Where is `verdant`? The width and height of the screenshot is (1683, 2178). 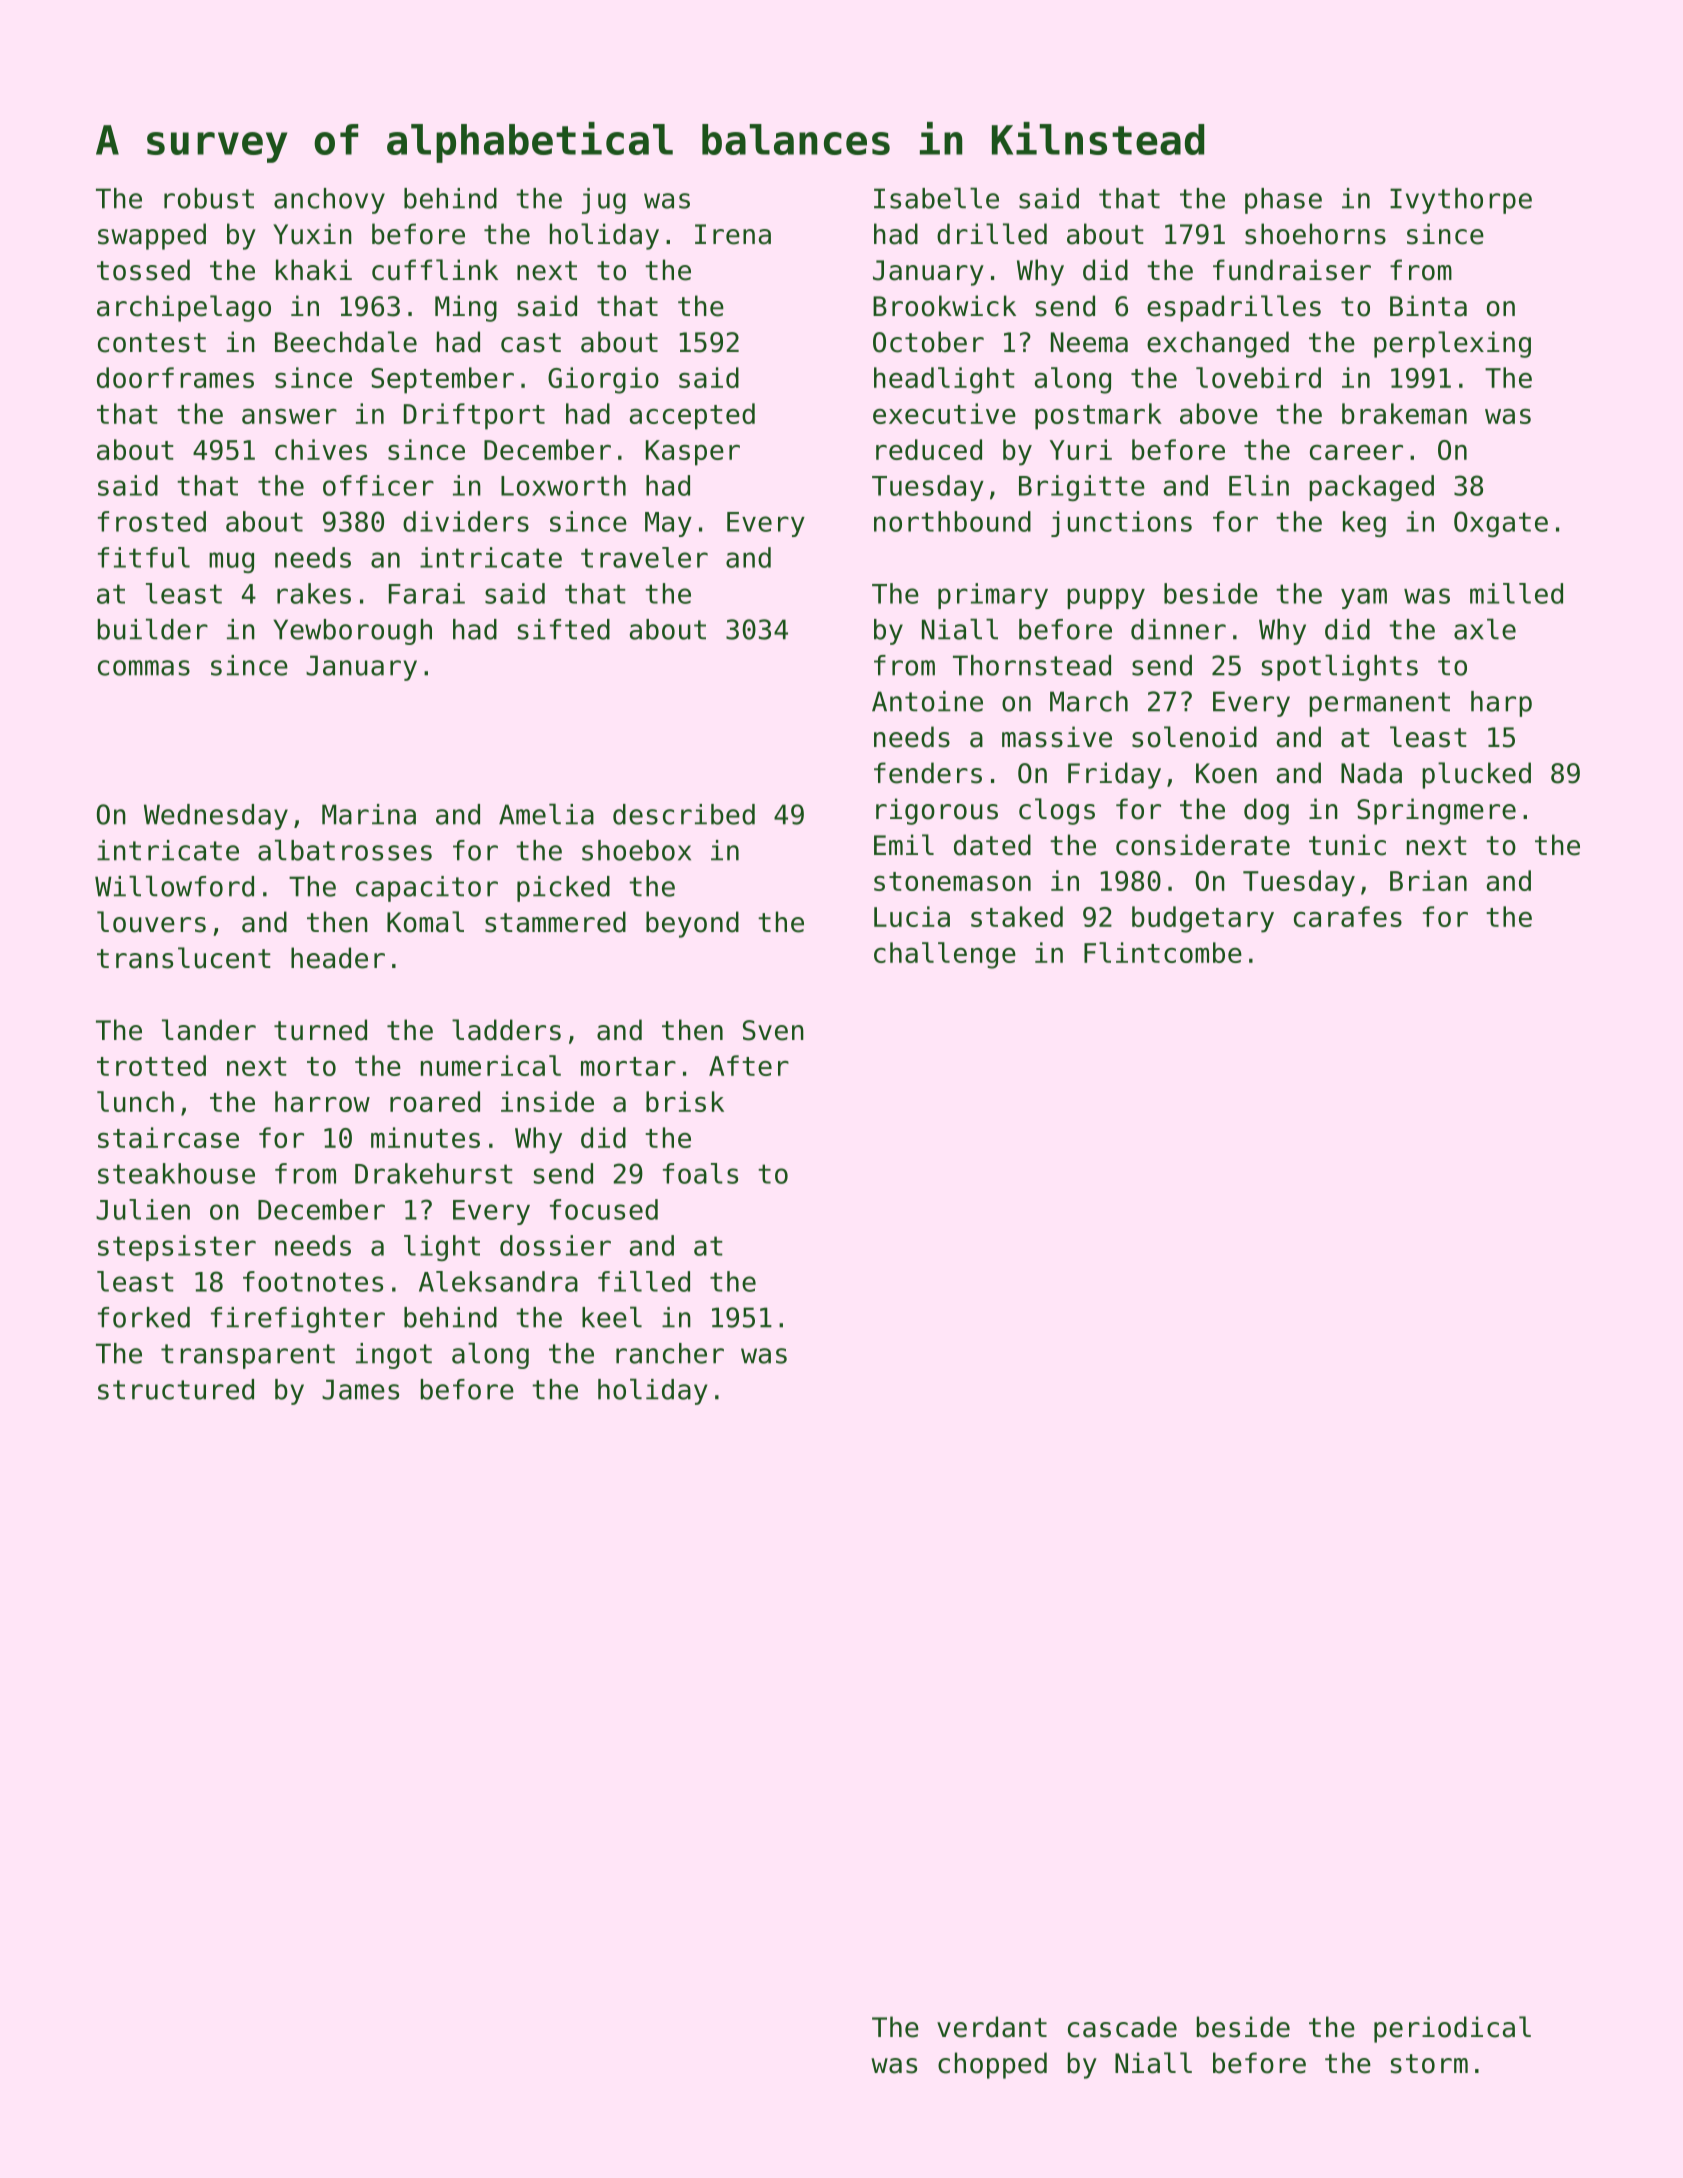 verdant is located at coordinates (992, 2027).
